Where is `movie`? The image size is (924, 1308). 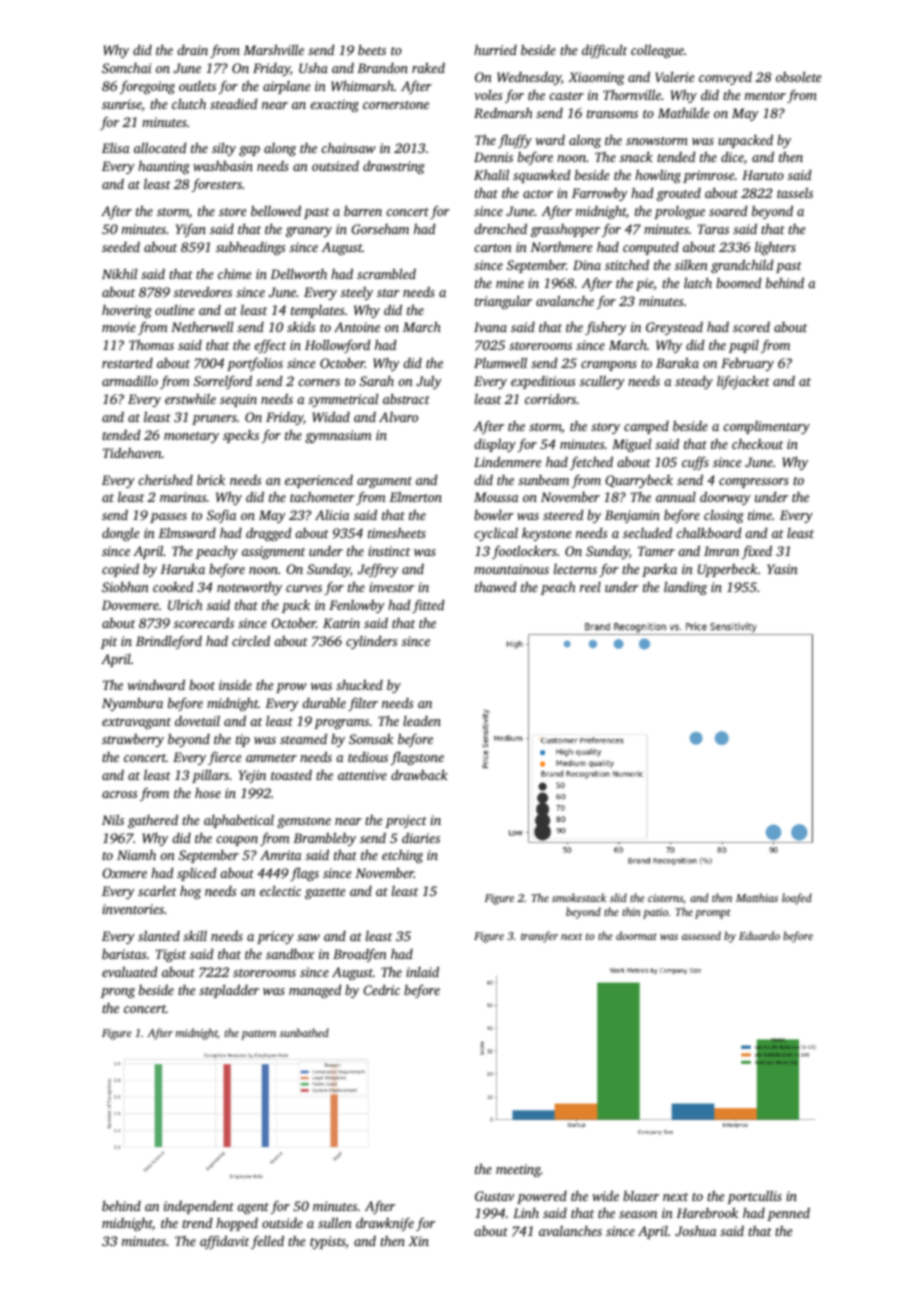 movie is located at coordinates (119, 327).
